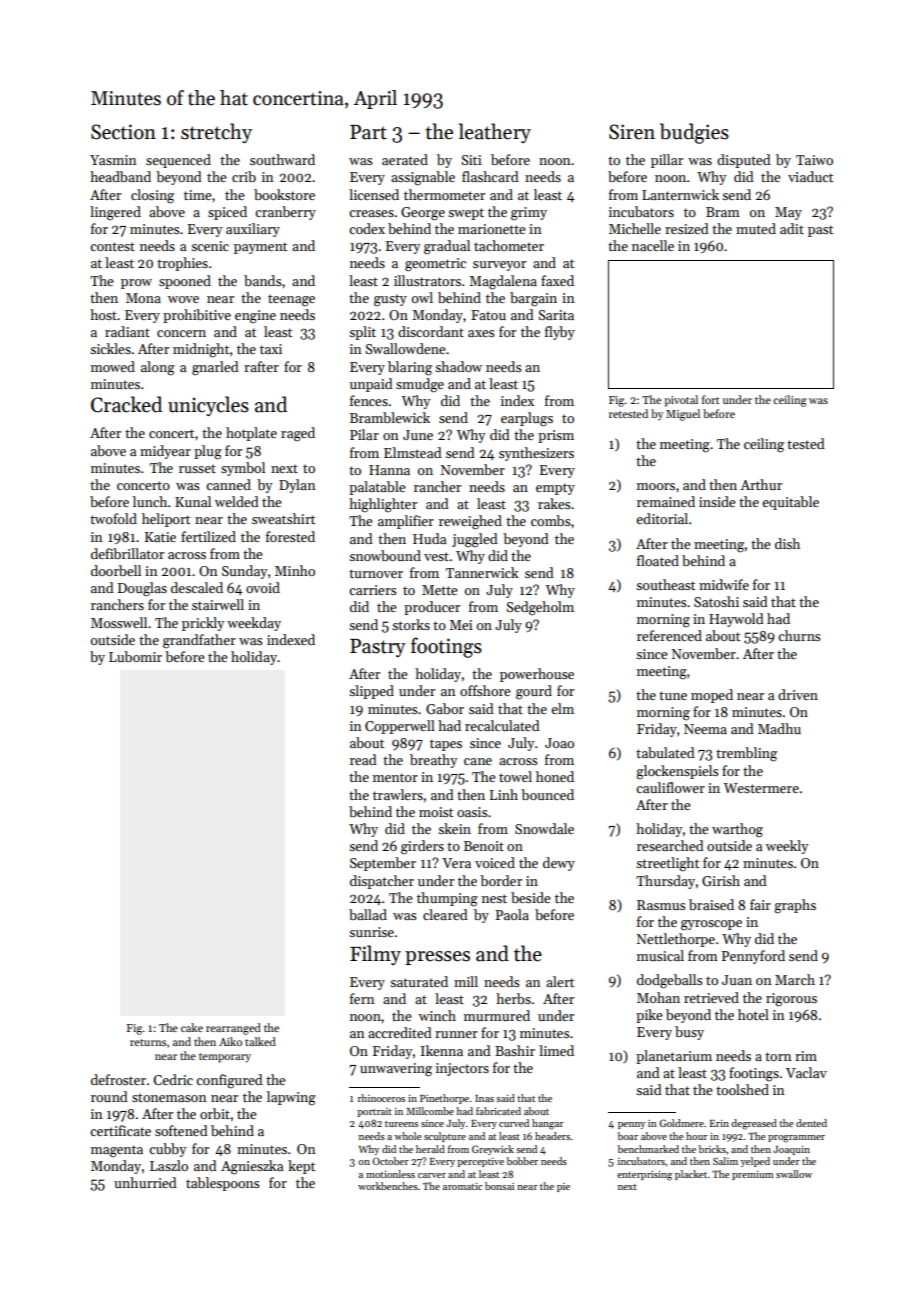 This screenshot has width=924, height=1308. Describe the element at coordinates (462, 1186) in the screenshot. I see `aromatic` at that location.
